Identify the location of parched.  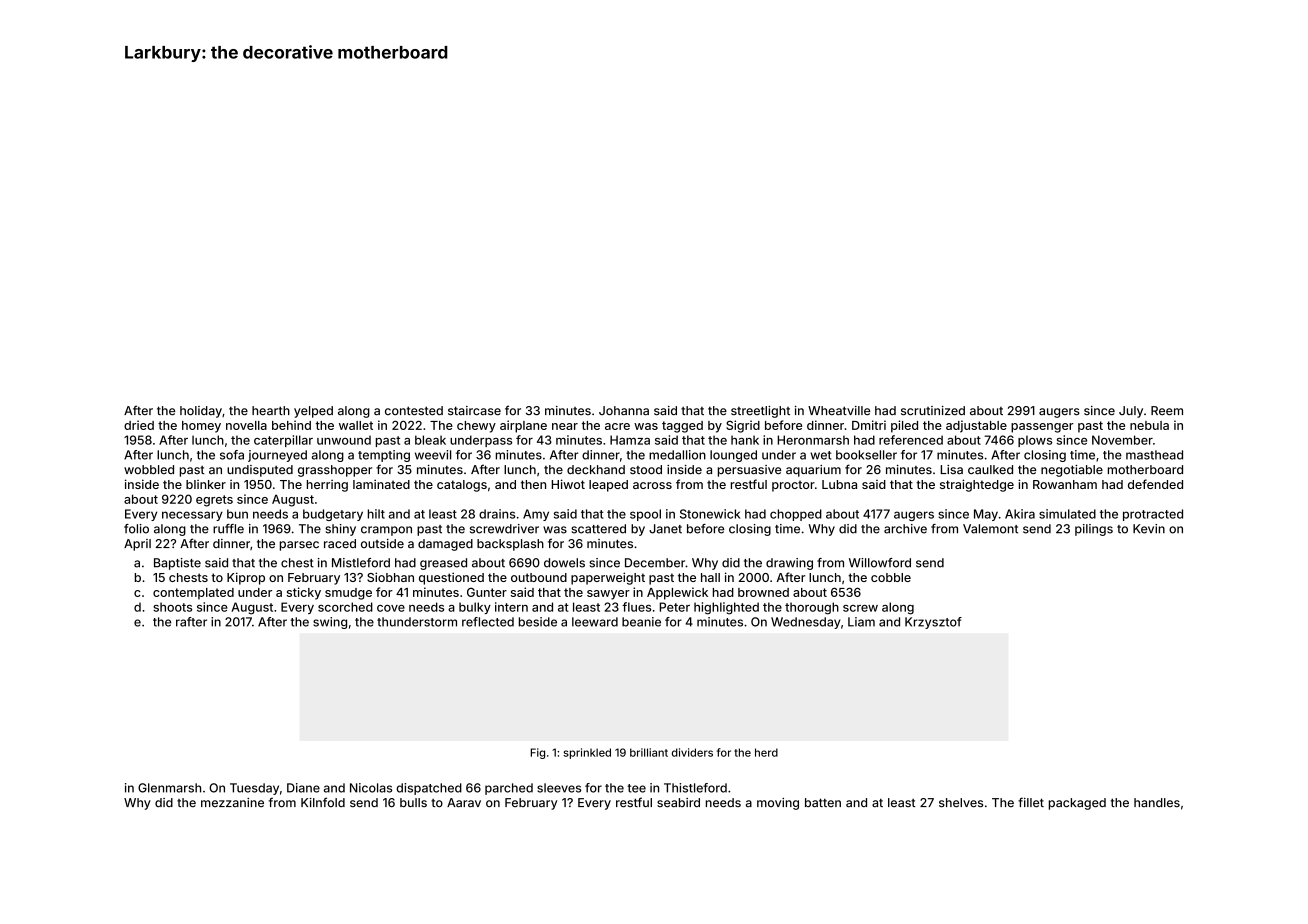
(509, 789).
